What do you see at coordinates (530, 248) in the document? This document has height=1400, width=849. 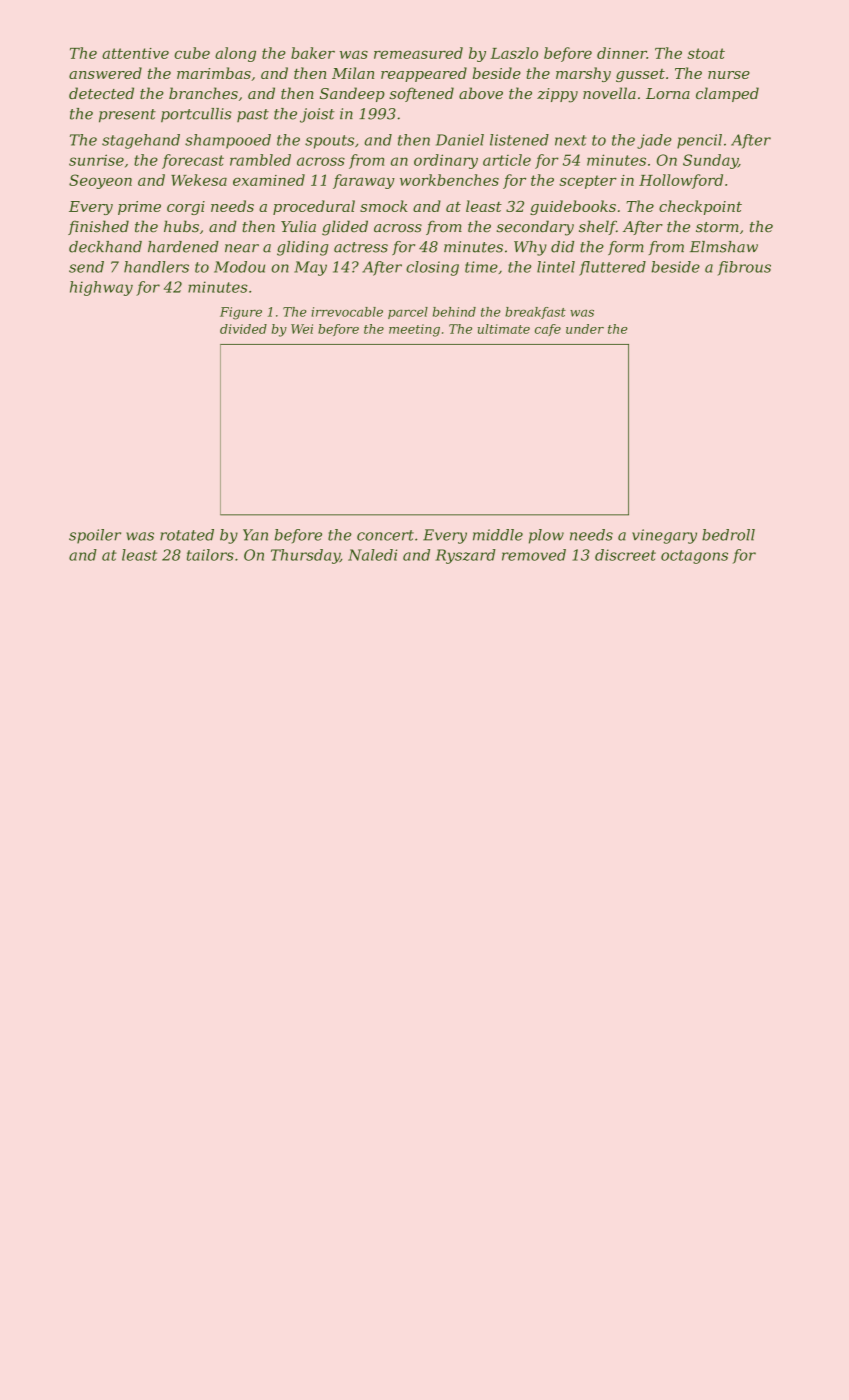 I see `Why` at bounding box center [530, 248].
